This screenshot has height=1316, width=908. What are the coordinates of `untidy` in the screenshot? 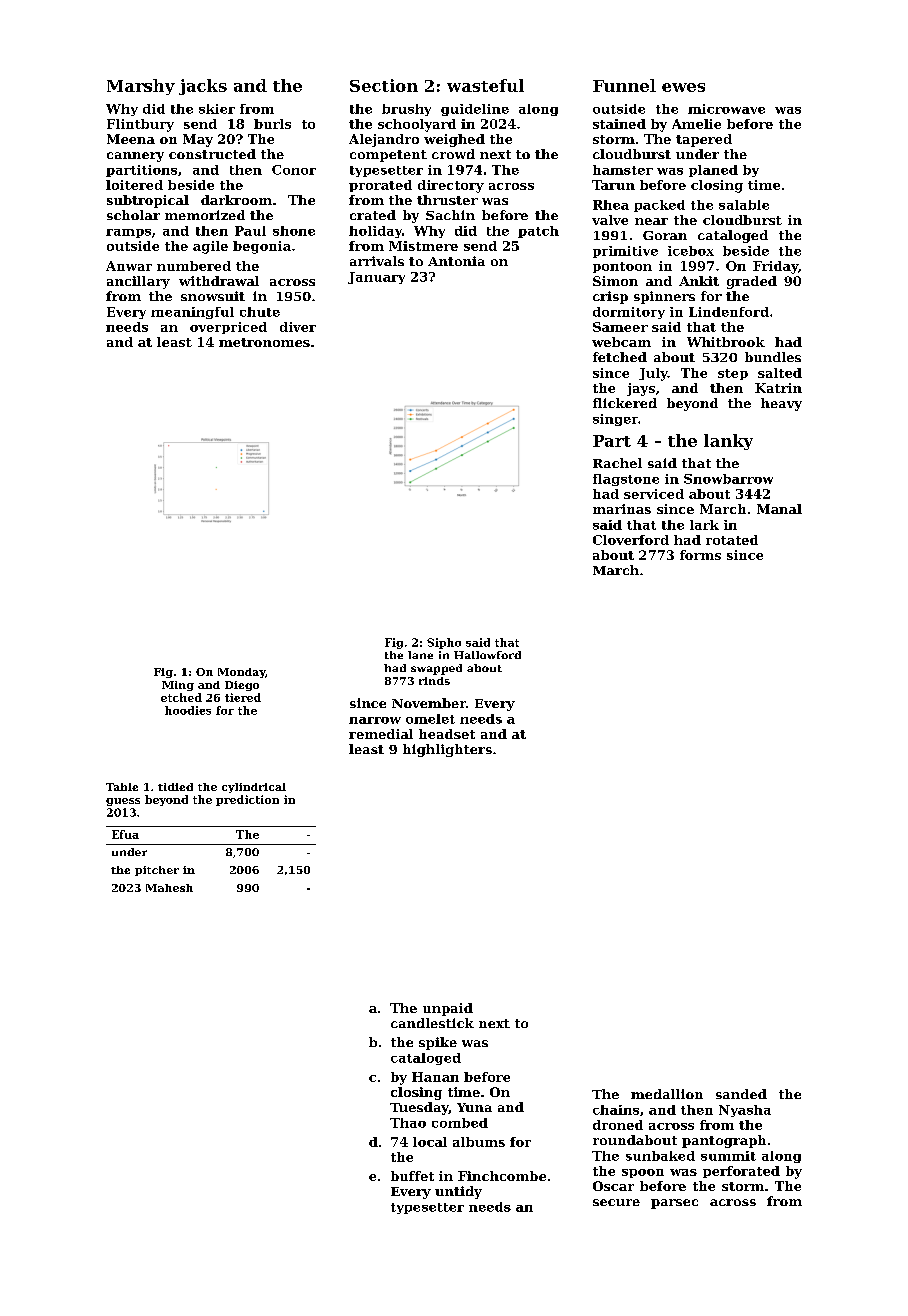 It's located at (458, 1192).
